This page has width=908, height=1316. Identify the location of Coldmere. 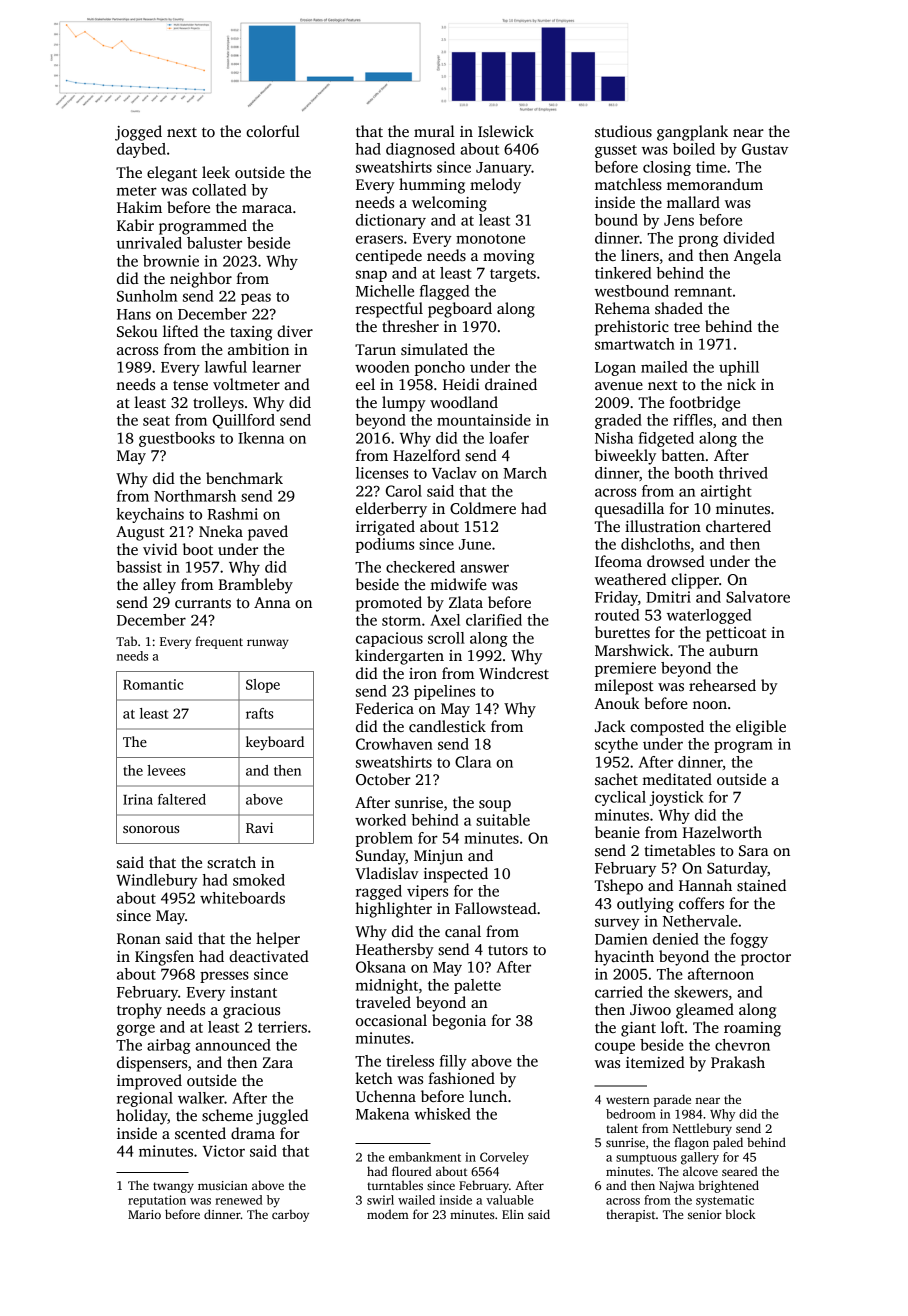
(483, 508).
